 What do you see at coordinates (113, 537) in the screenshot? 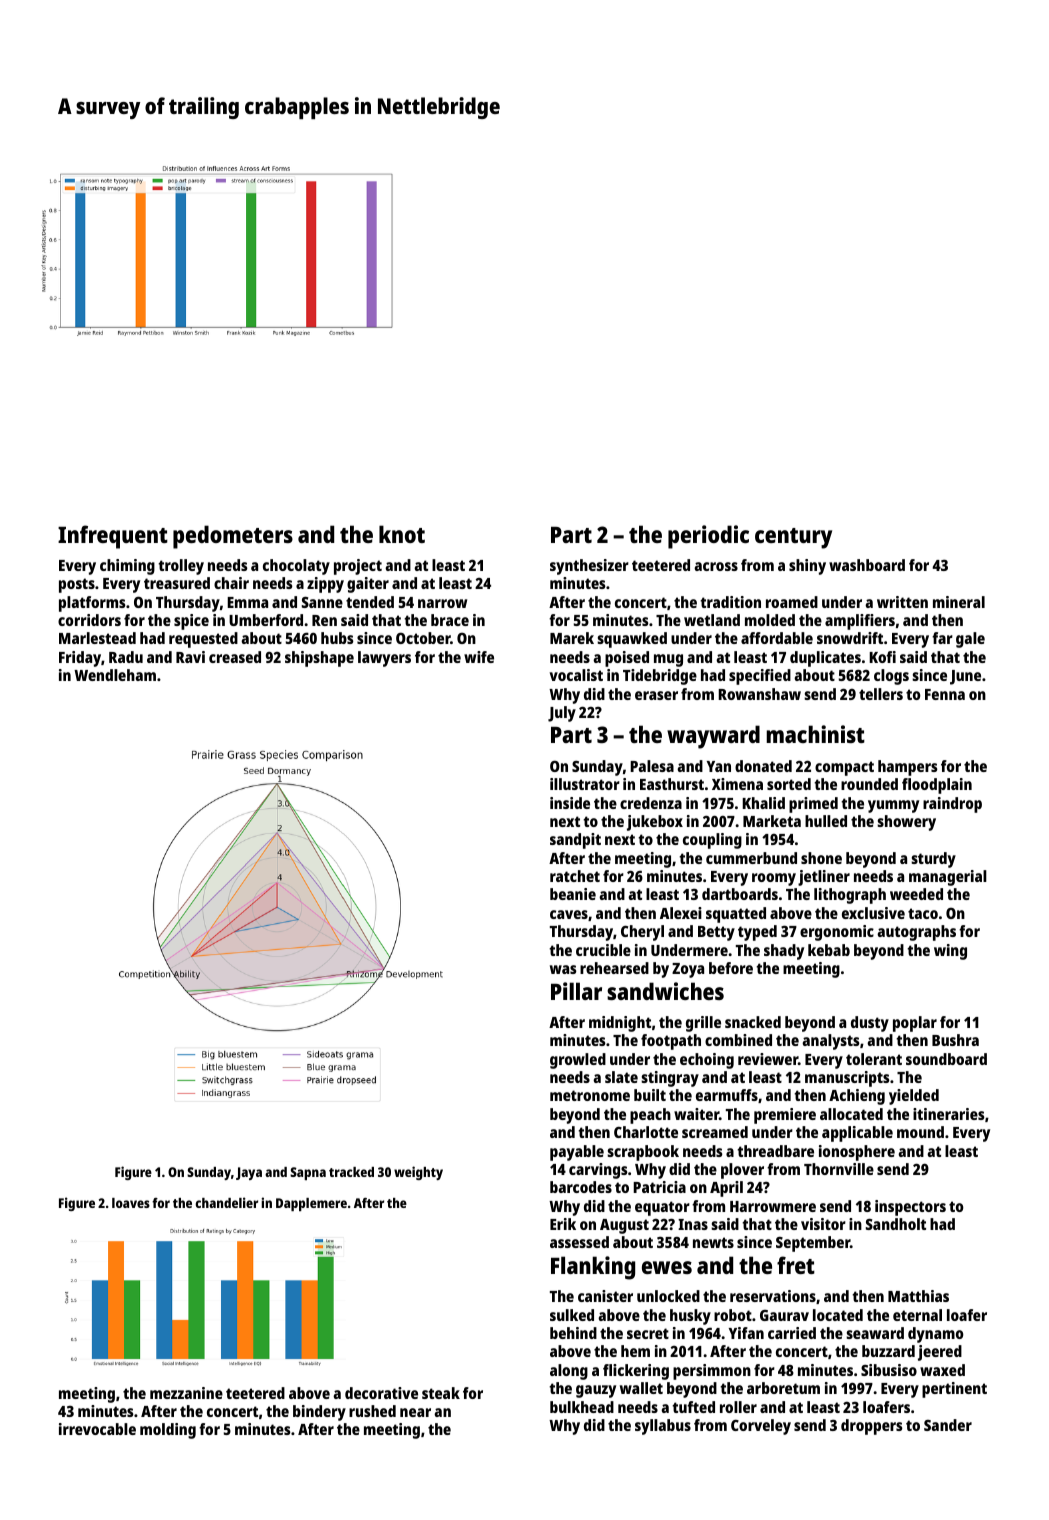
I see `Infrequent` at bounding box center [113, 537].
